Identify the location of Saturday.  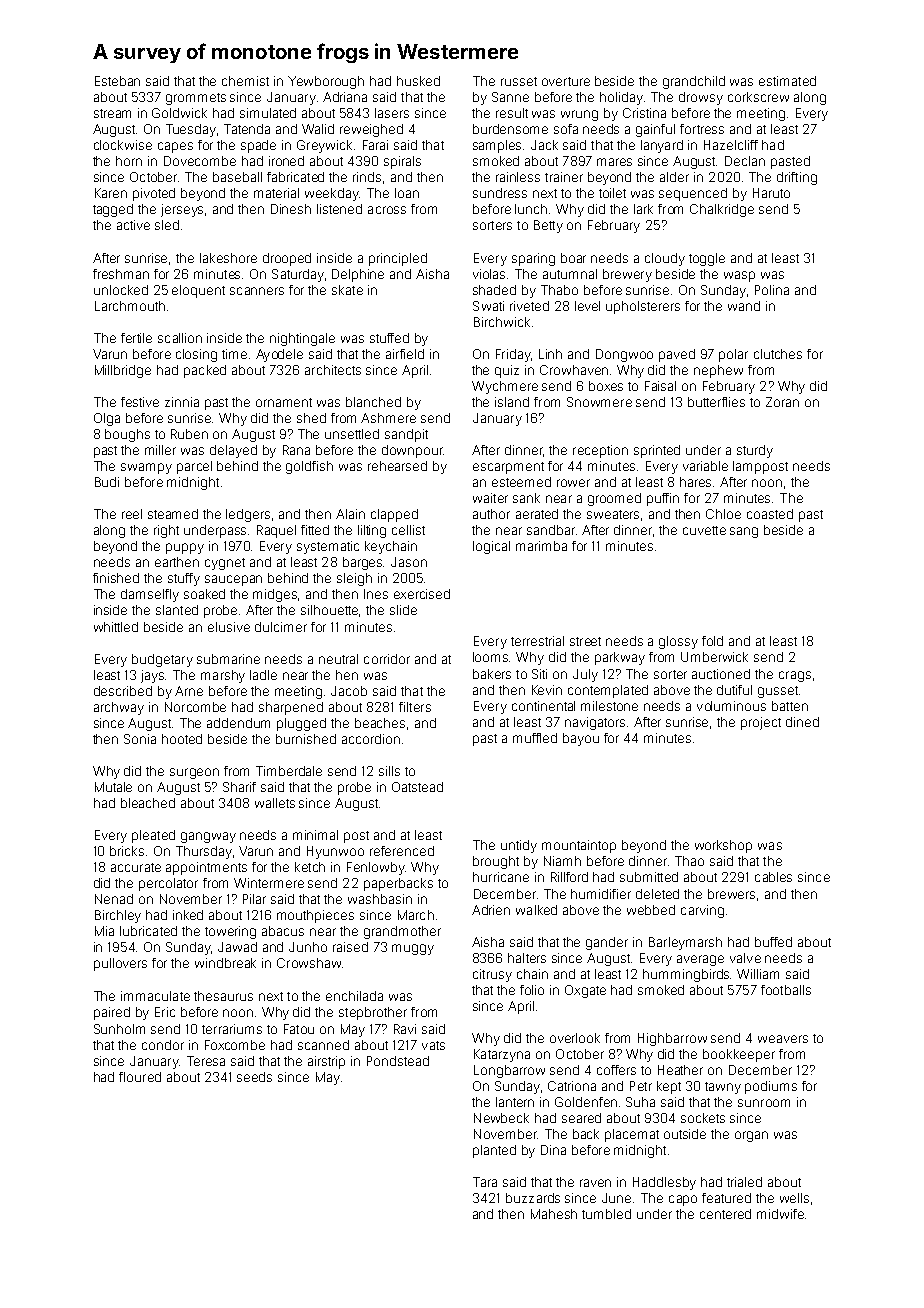
(298, 275).
